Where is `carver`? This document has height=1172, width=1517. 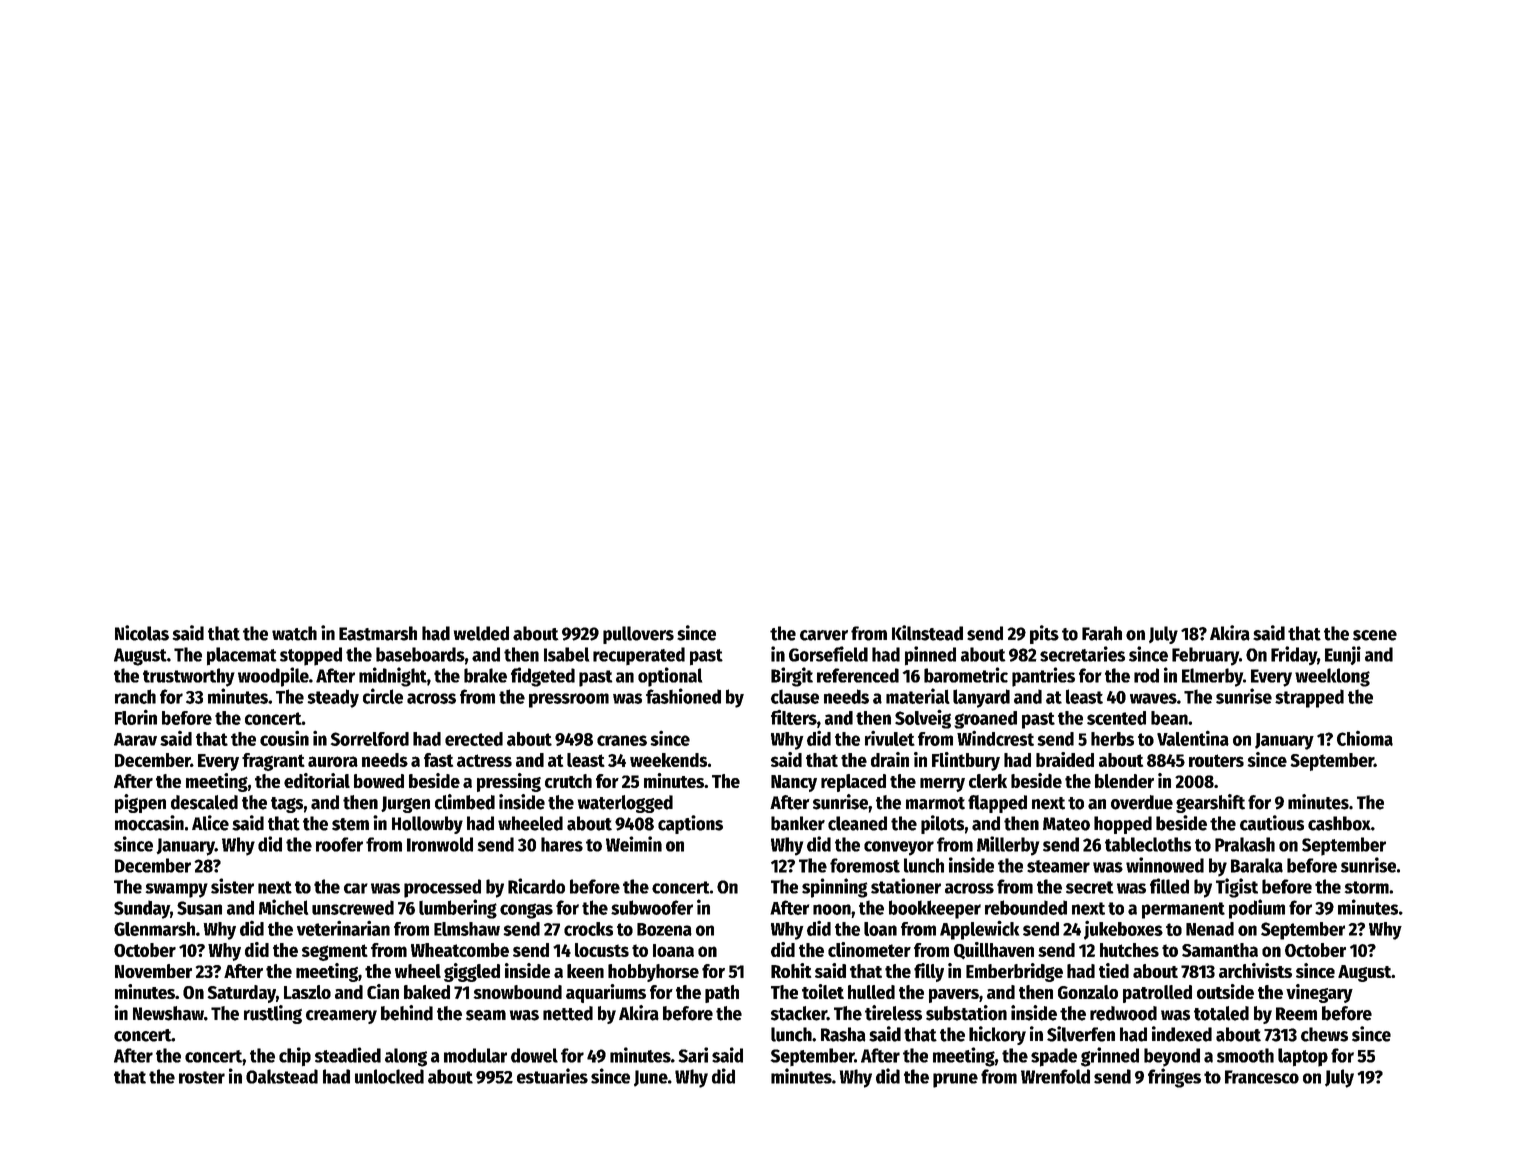
carver is located at coordinates (824, 635).
